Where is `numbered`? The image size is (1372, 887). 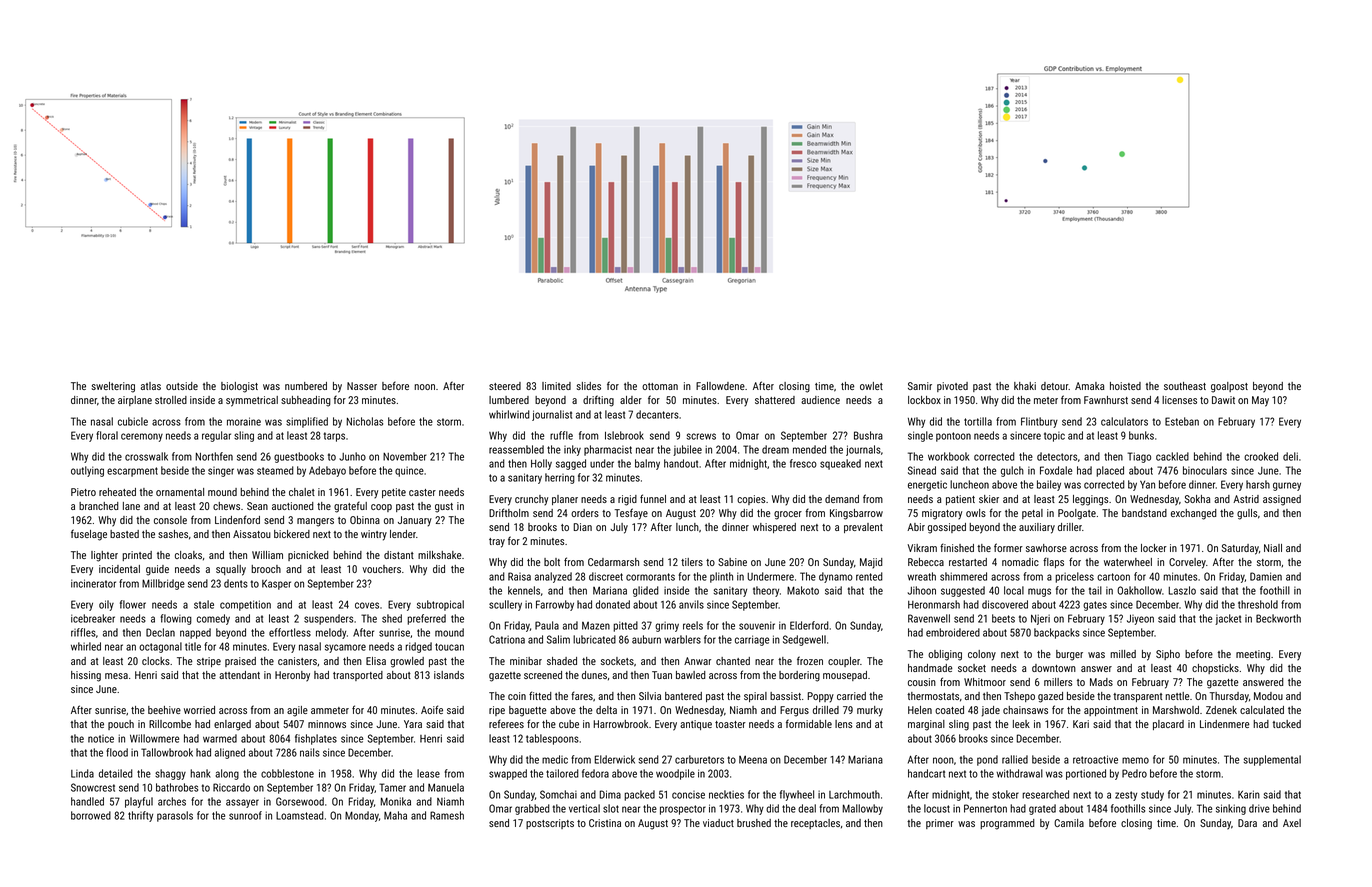
numbered is located at coordinates (306, 386).
